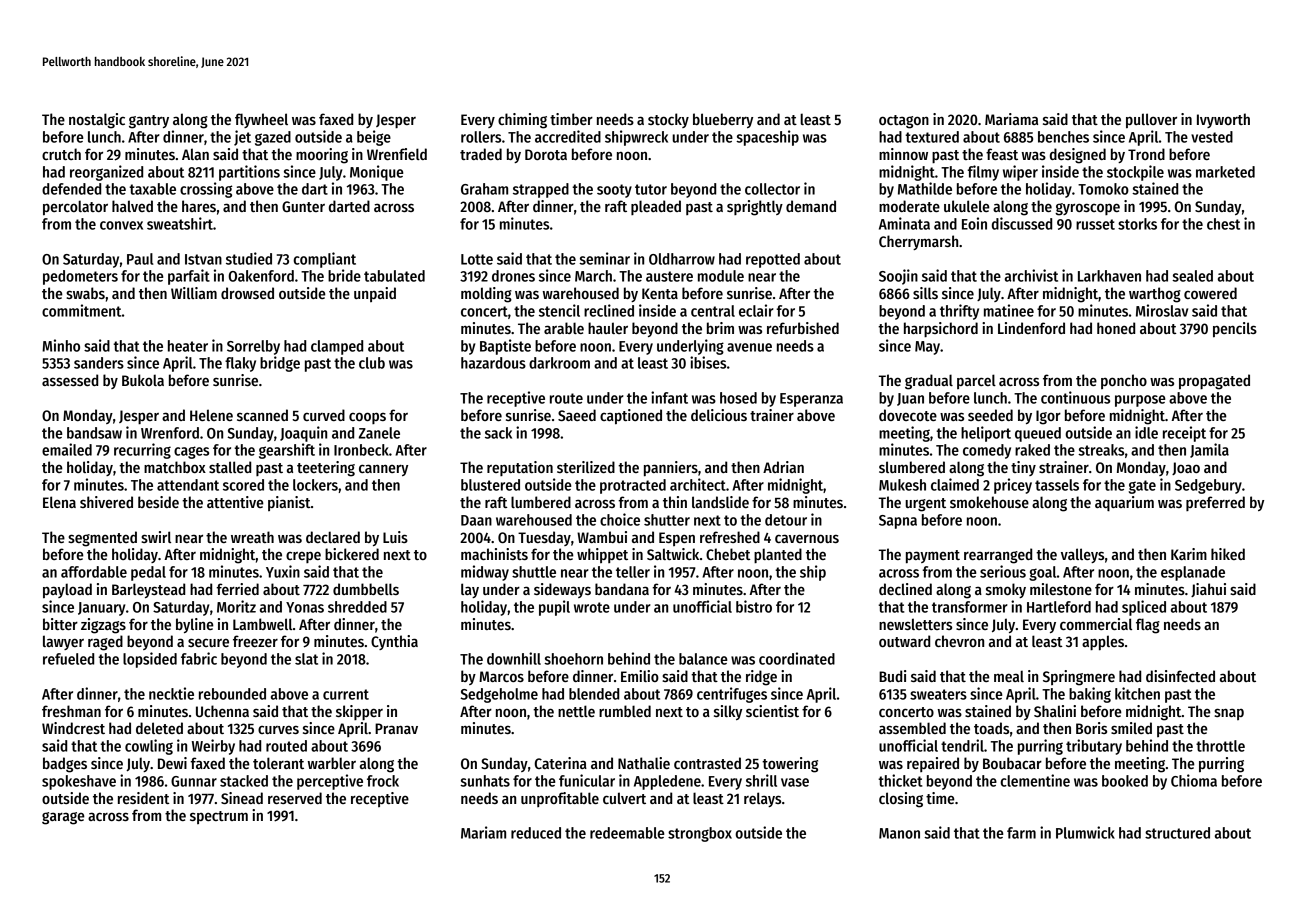 The width and height of the page is (1308, 924). I want to click on cages, so click(191, 452).
